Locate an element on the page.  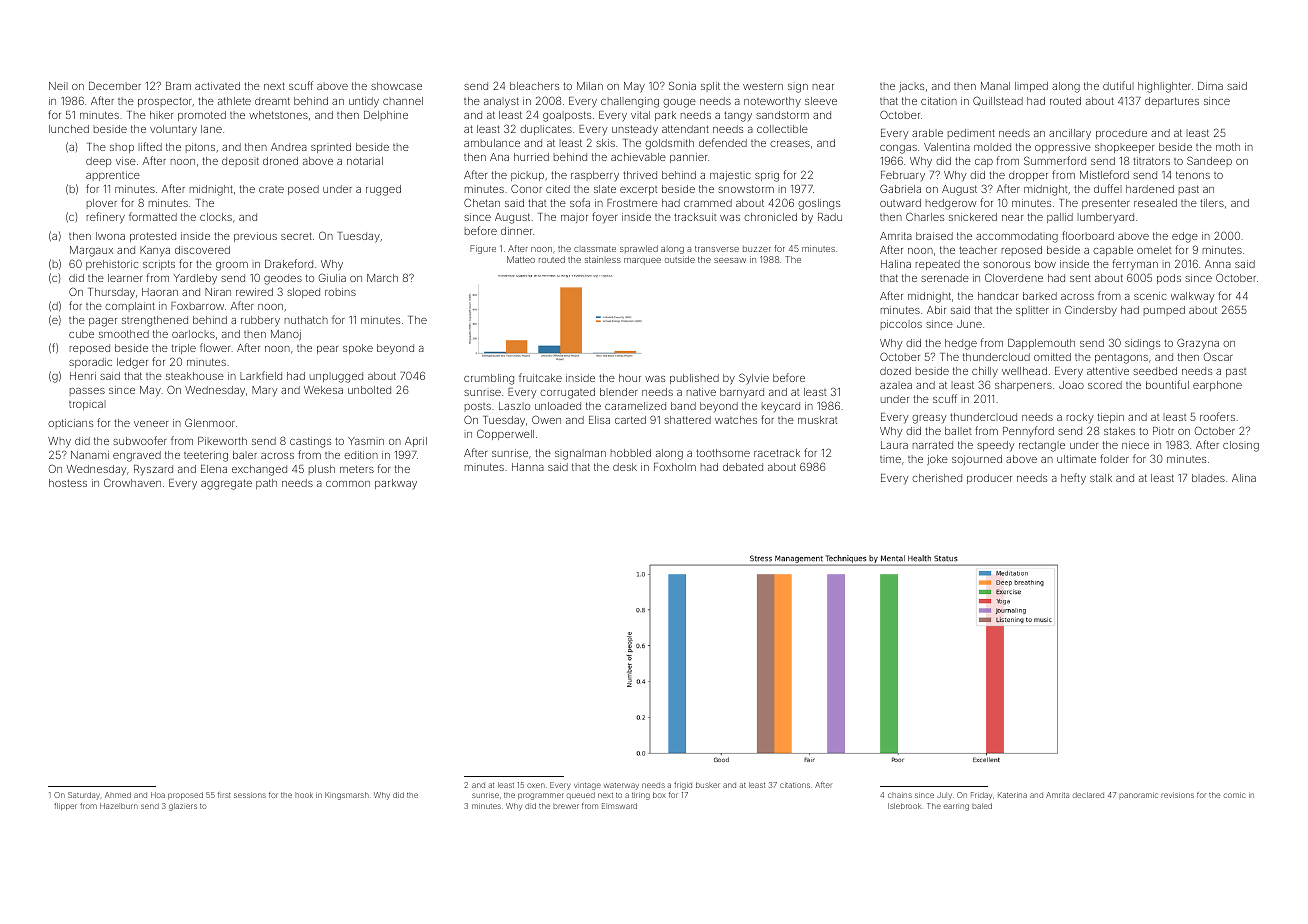
analyst is located at coordinates (501, 102).
